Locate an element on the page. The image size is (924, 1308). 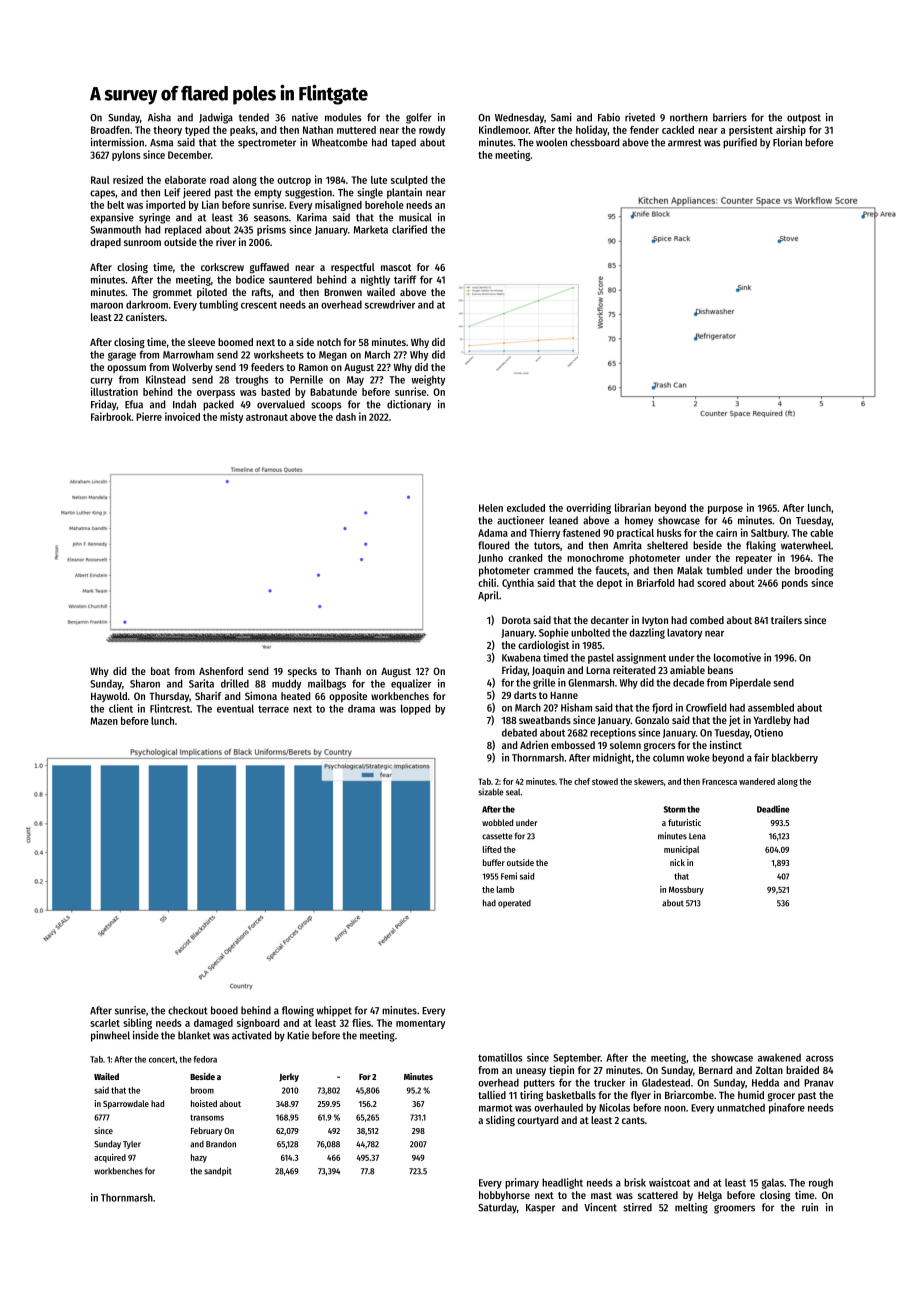
cable is located at coordinates (821, 533).
